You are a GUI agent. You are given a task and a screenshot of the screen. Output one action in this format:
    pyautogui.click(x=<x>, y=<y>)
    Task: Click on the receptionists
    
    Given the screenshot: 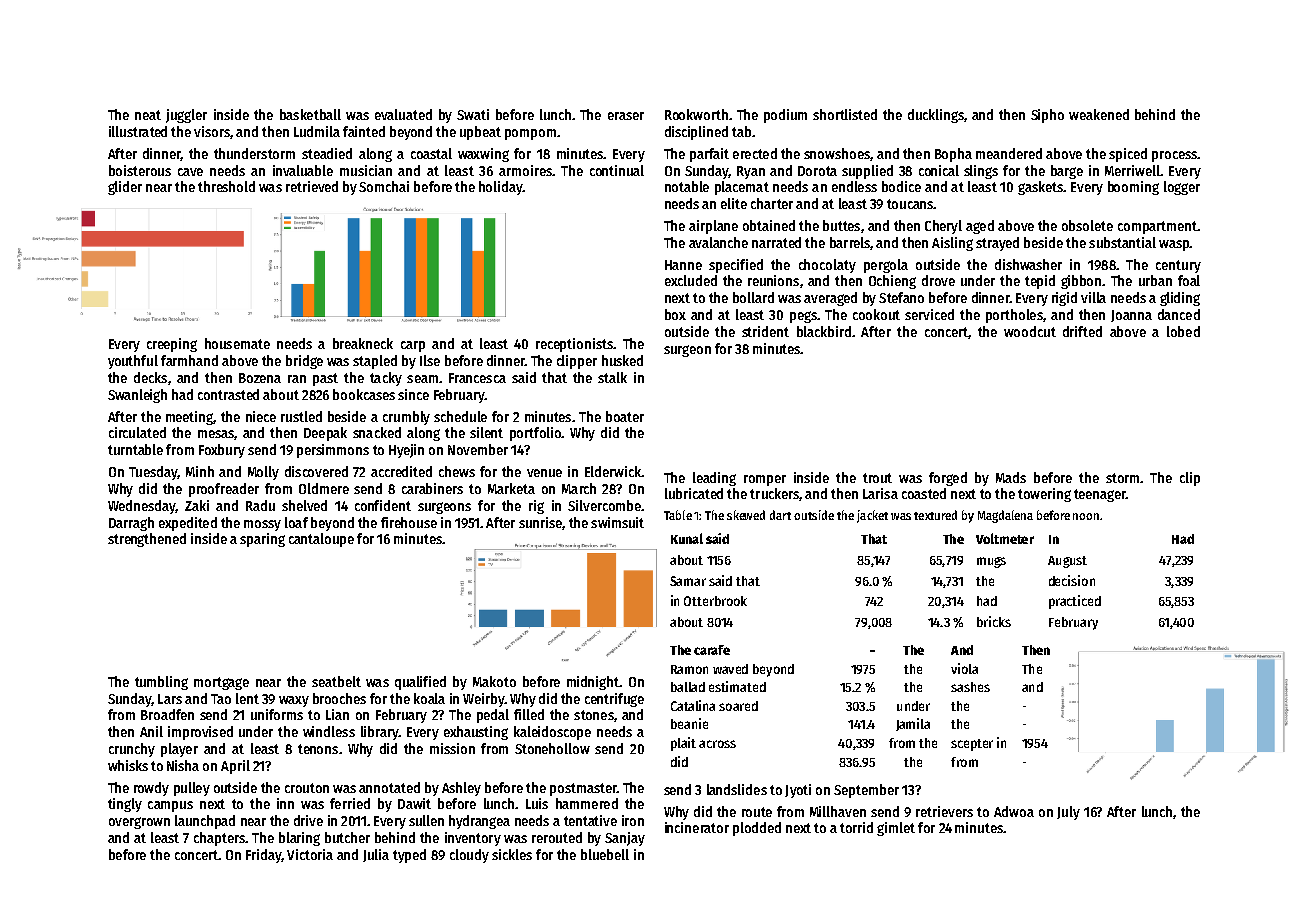 What is the action you would take?
    pyautogui.click(x=574, y=345)
